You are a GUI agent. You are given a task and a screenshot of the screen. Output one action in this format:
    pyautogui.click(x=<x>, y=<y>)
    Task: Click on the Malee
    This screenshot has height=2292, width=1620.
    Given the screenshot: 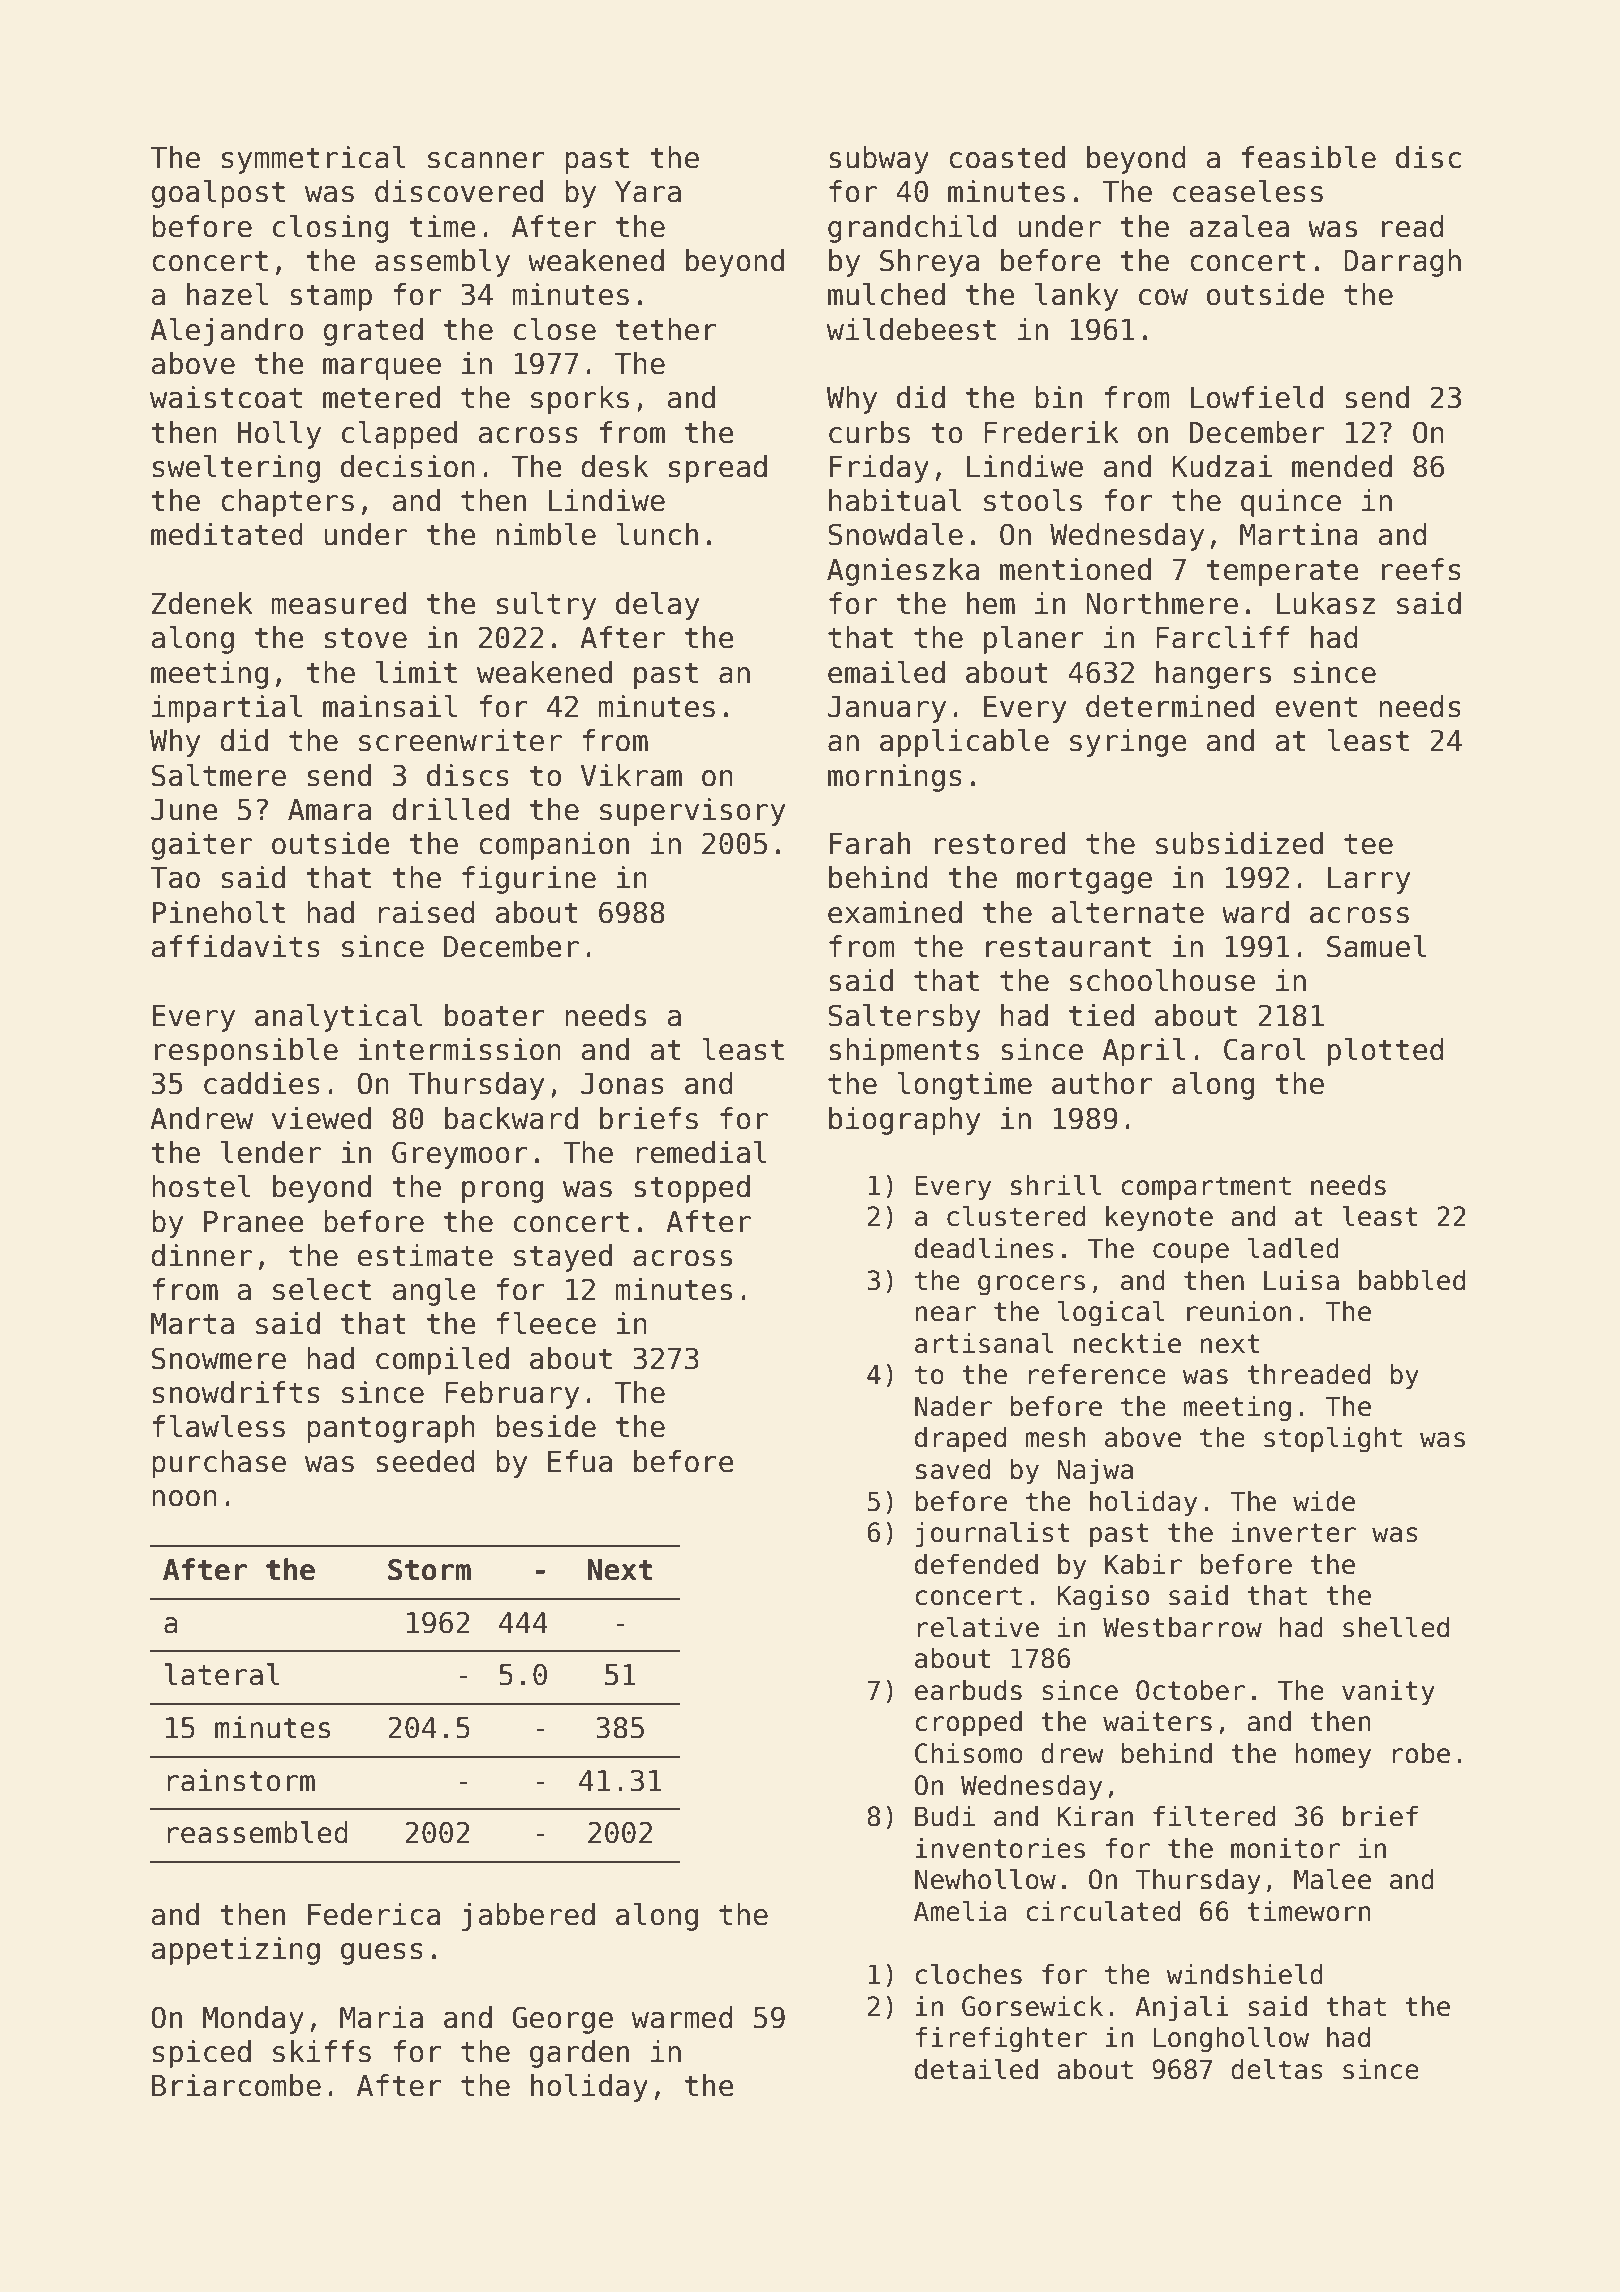 What is the action you would take?
    pyautogui.click(x=1332, y=1879)
